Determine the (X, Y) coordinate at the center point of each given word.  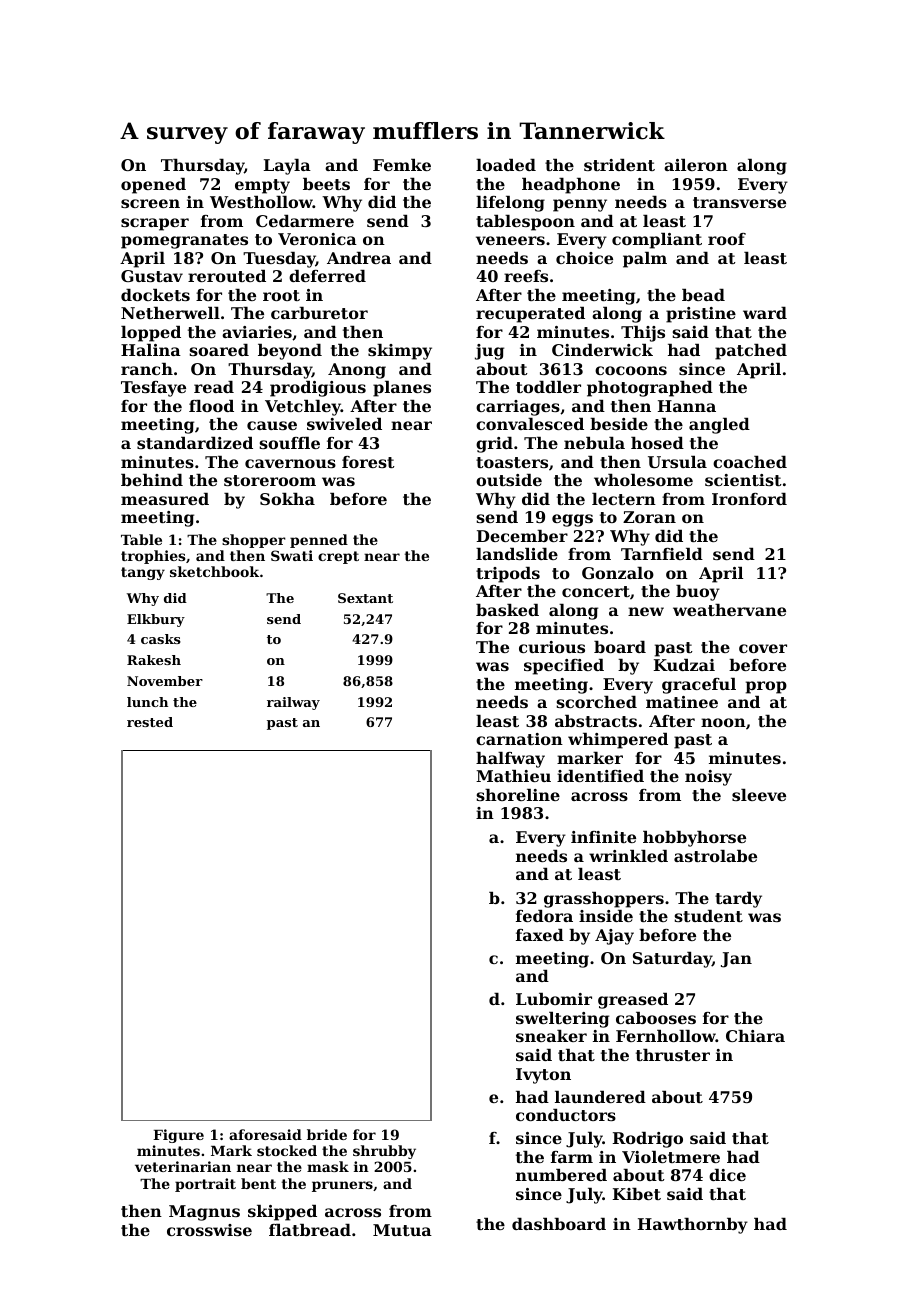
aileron (696, 165)
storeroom (270, 480)
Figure (178, 1136)
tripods (508, 575)
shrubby (384, 1152)
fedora (544, 916)
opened (153, 186)
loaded (506, 165)
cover (763, 648)
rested (150, 722)
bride (327, 1134)
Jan (736, 960)
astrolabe (715, 856)
